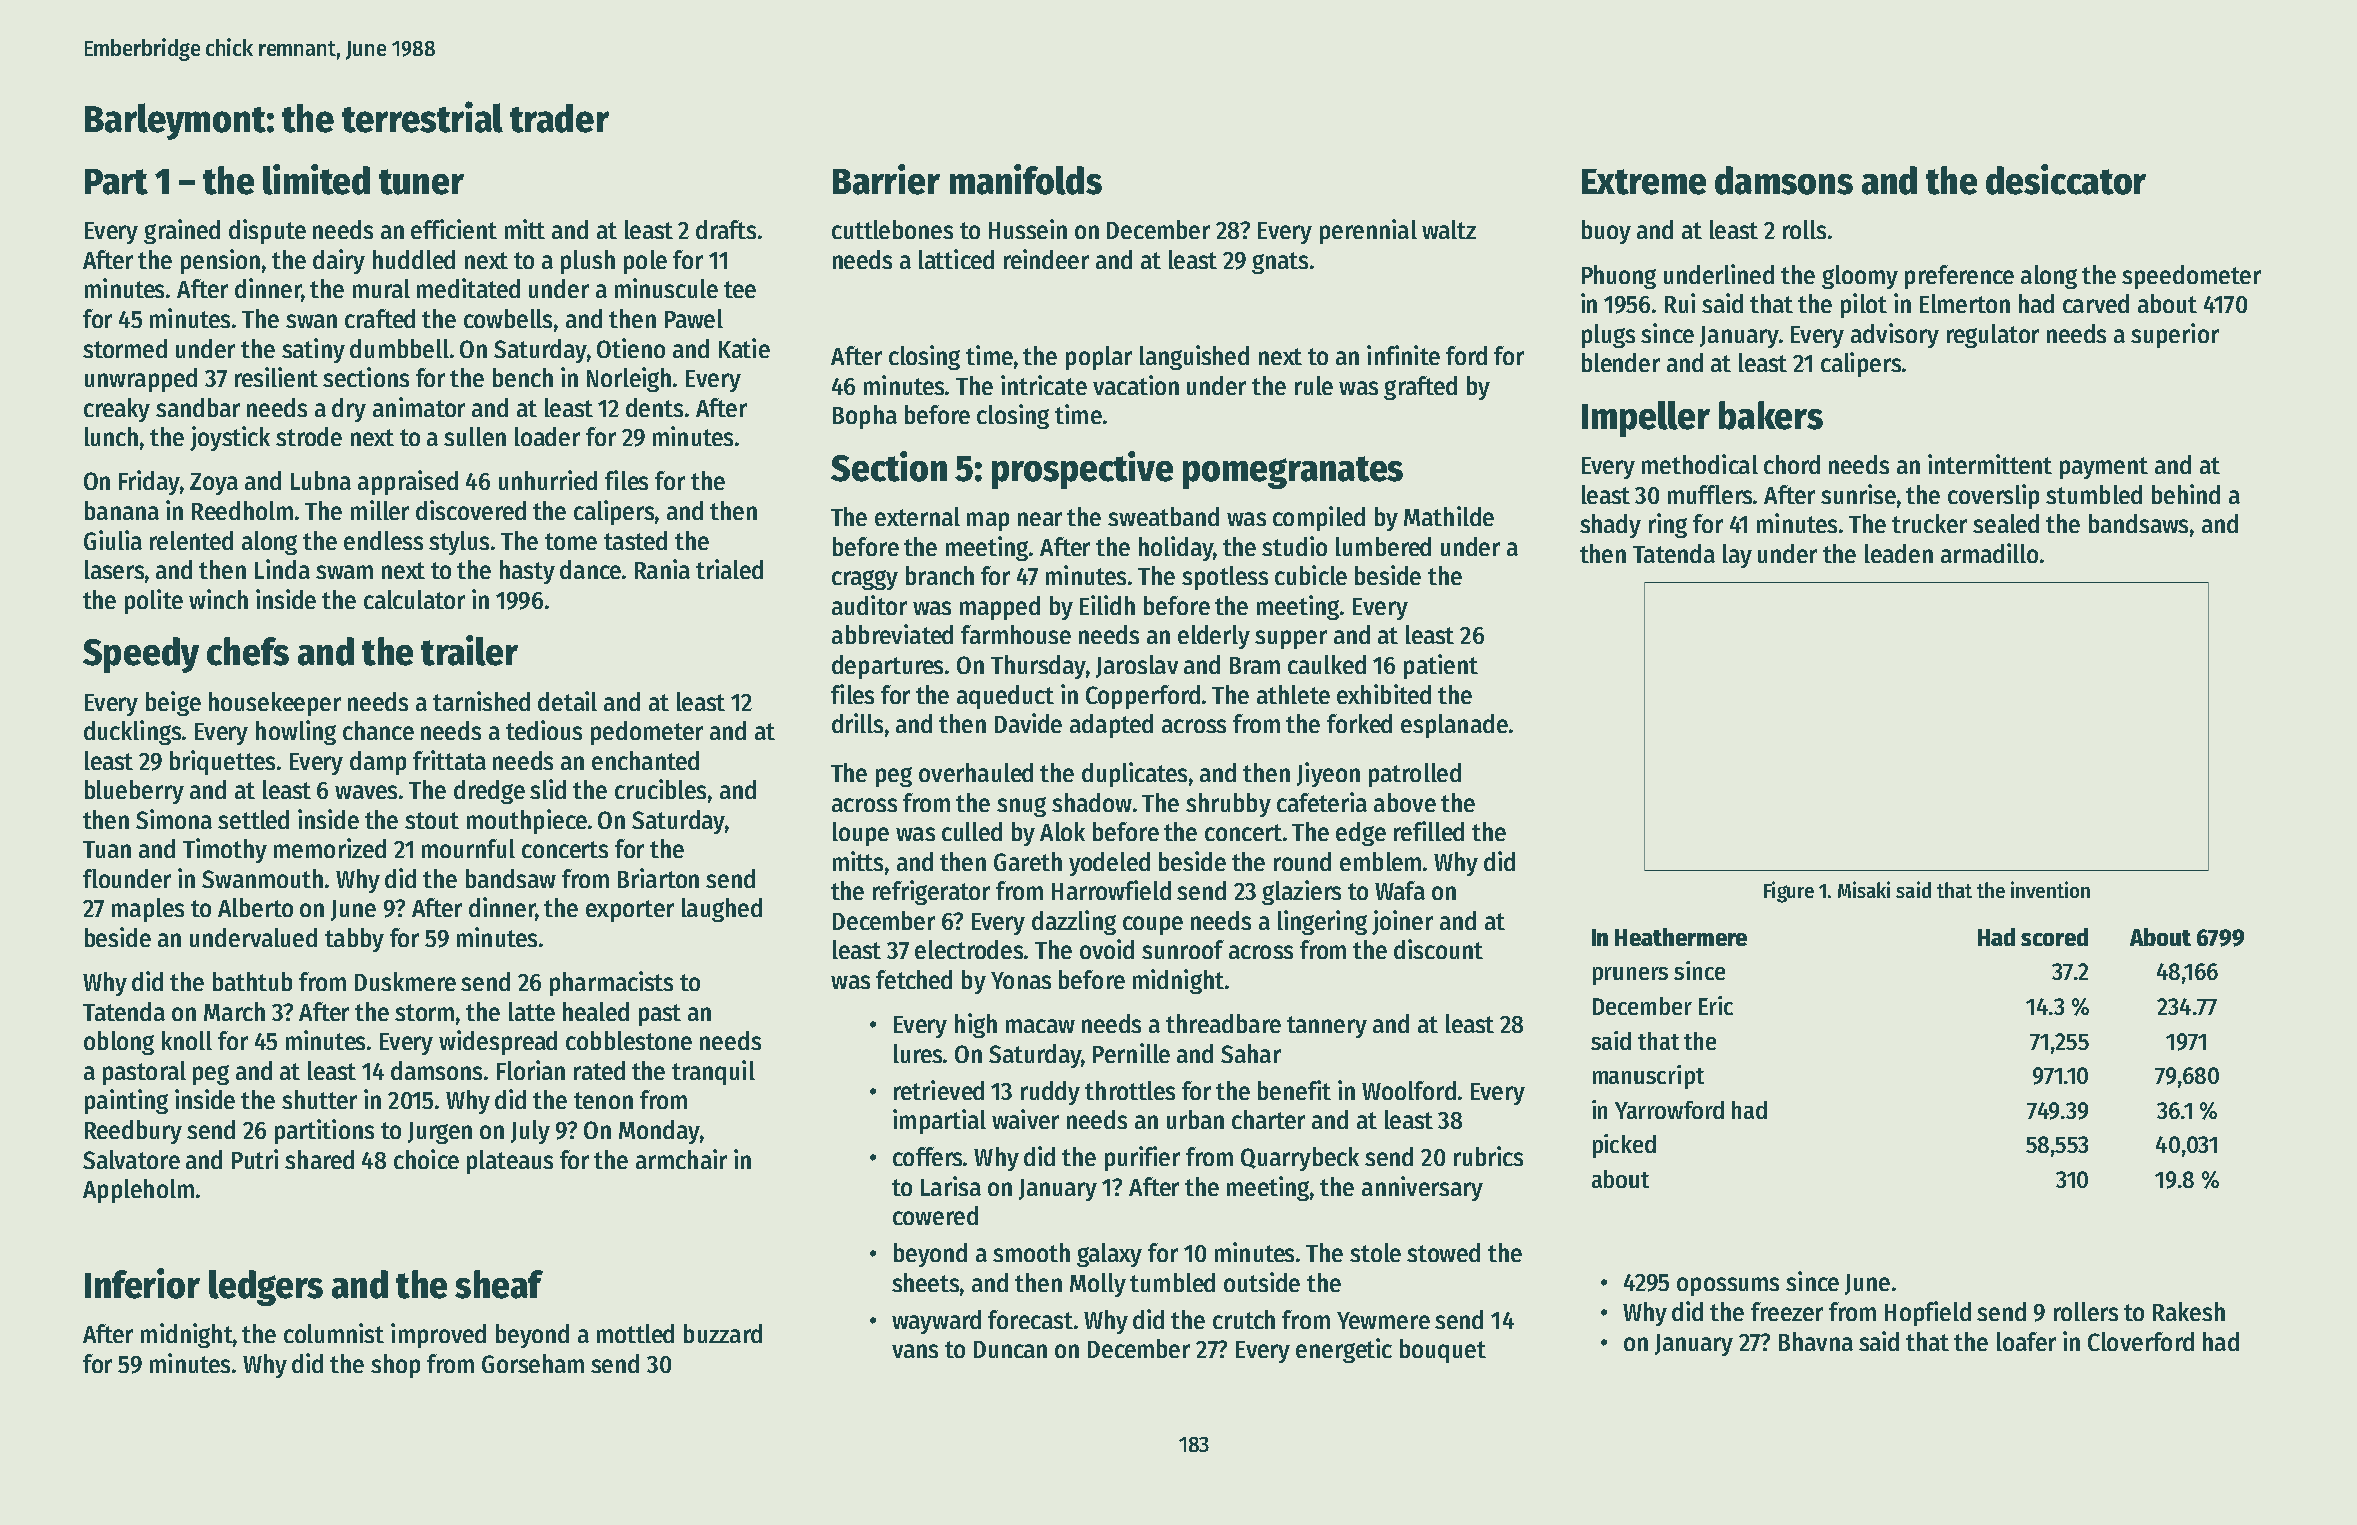  What do you see at coordinates (222, 762) in the page?
I see `briquettes` at bounding box center [222, 762].
